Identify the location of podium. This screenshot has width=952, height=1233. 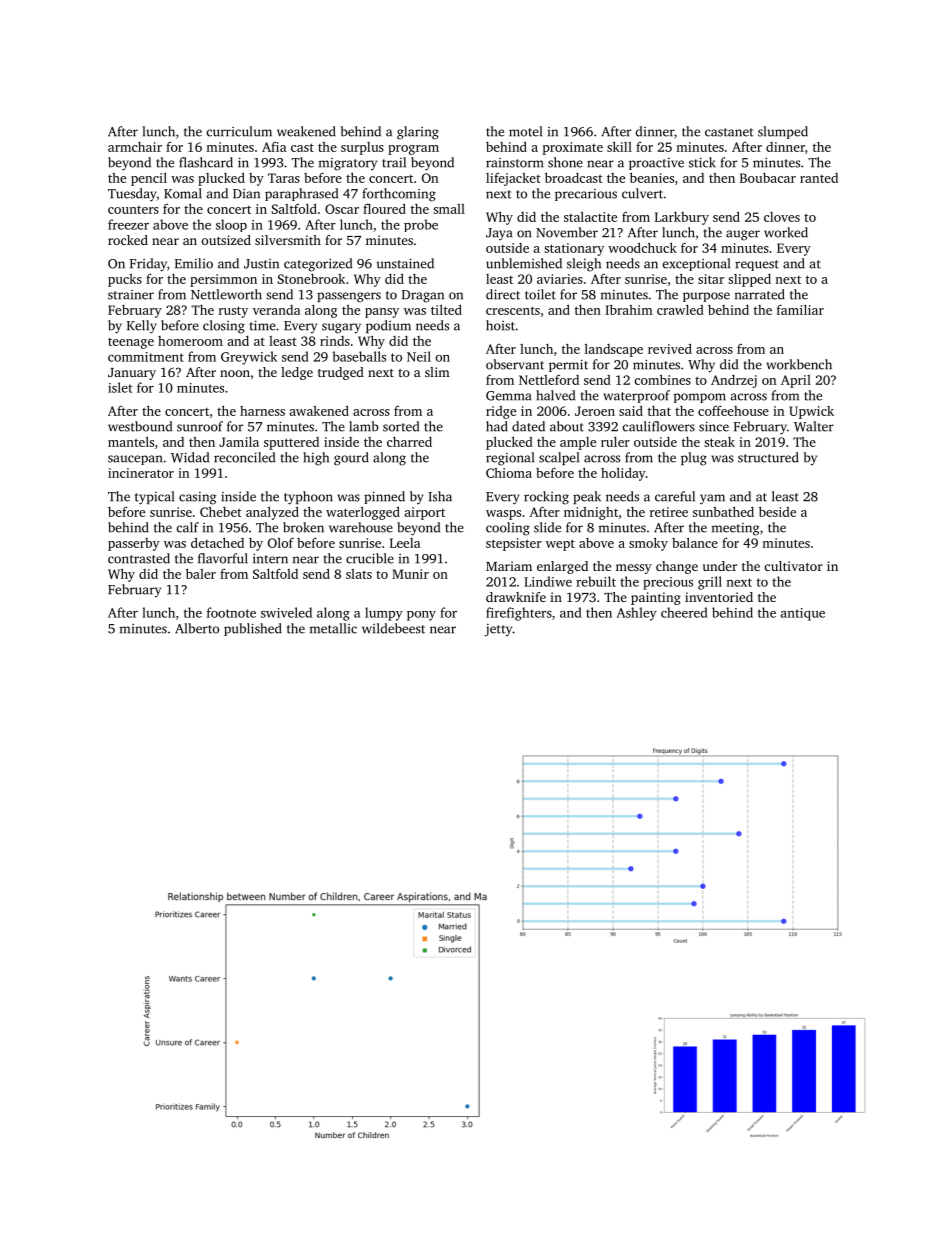
(388, 326).
